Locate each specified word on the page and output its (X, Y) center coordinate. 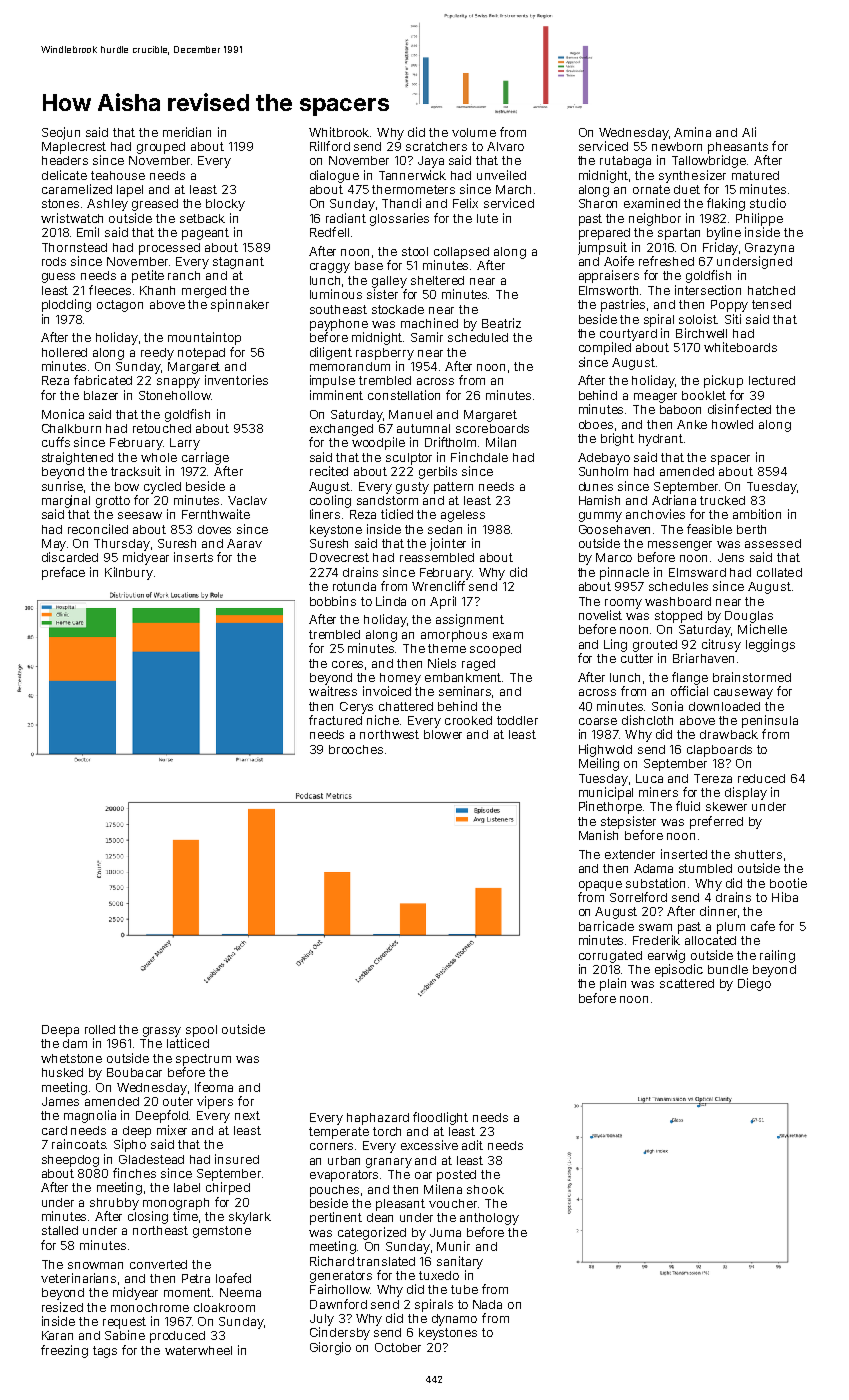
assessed (773, 543)
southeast (338, 309)
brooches (356, 749)
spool (201, 1031)
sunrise (63, 487)
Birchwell (701, 333)
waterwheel (198, 1350)
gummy (600, 517)
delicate (64, 175)
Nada (487, 1304)
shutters (758, 854)
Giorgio (330, 1348)
